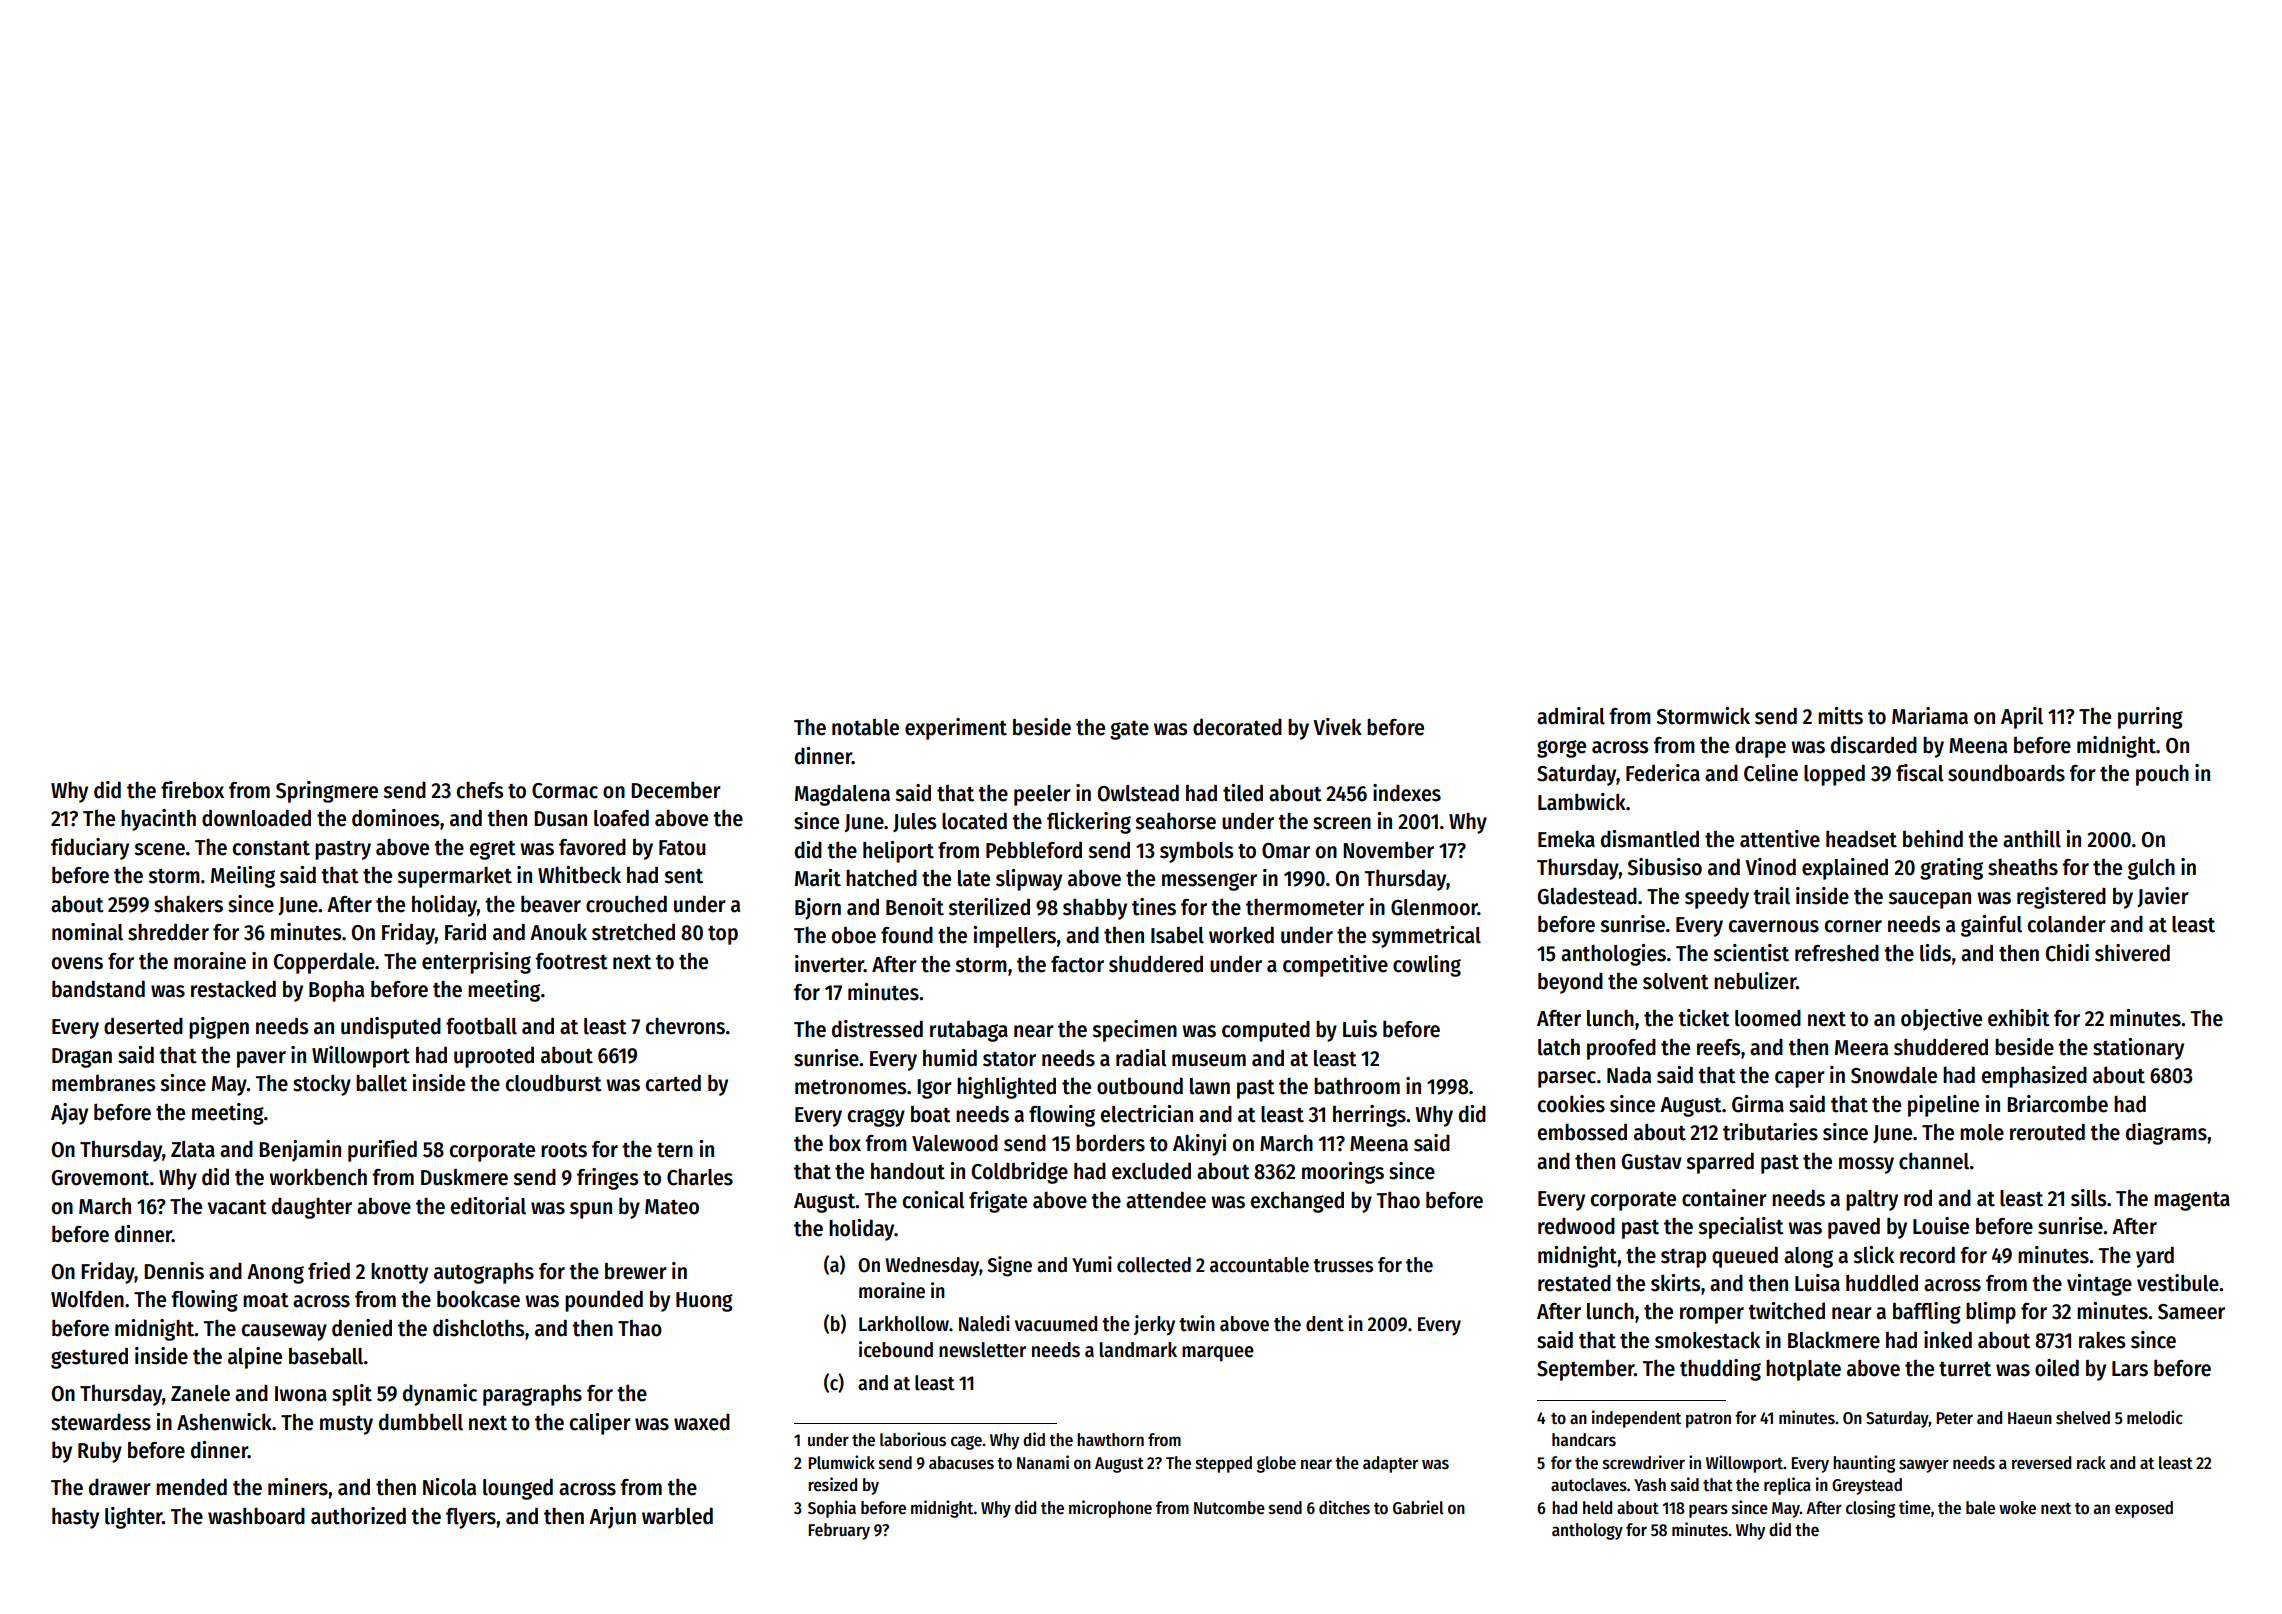 The image size is (2282, 1614). I want to click on saucepan, so click(1929, 900).
